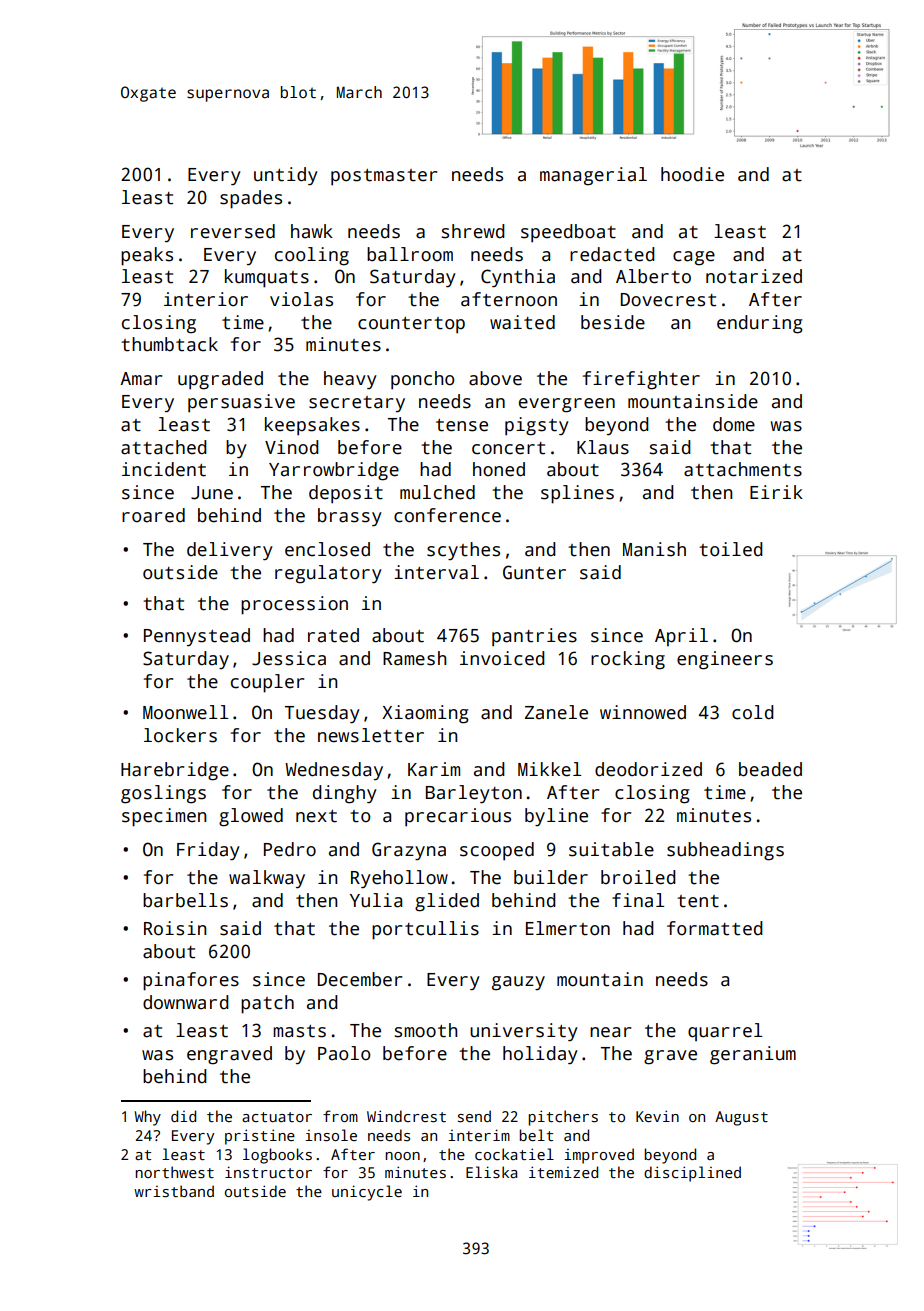 The height and width of the screenshot is (1311, 924). I want to click on unicycle, so click(367, 1193).
